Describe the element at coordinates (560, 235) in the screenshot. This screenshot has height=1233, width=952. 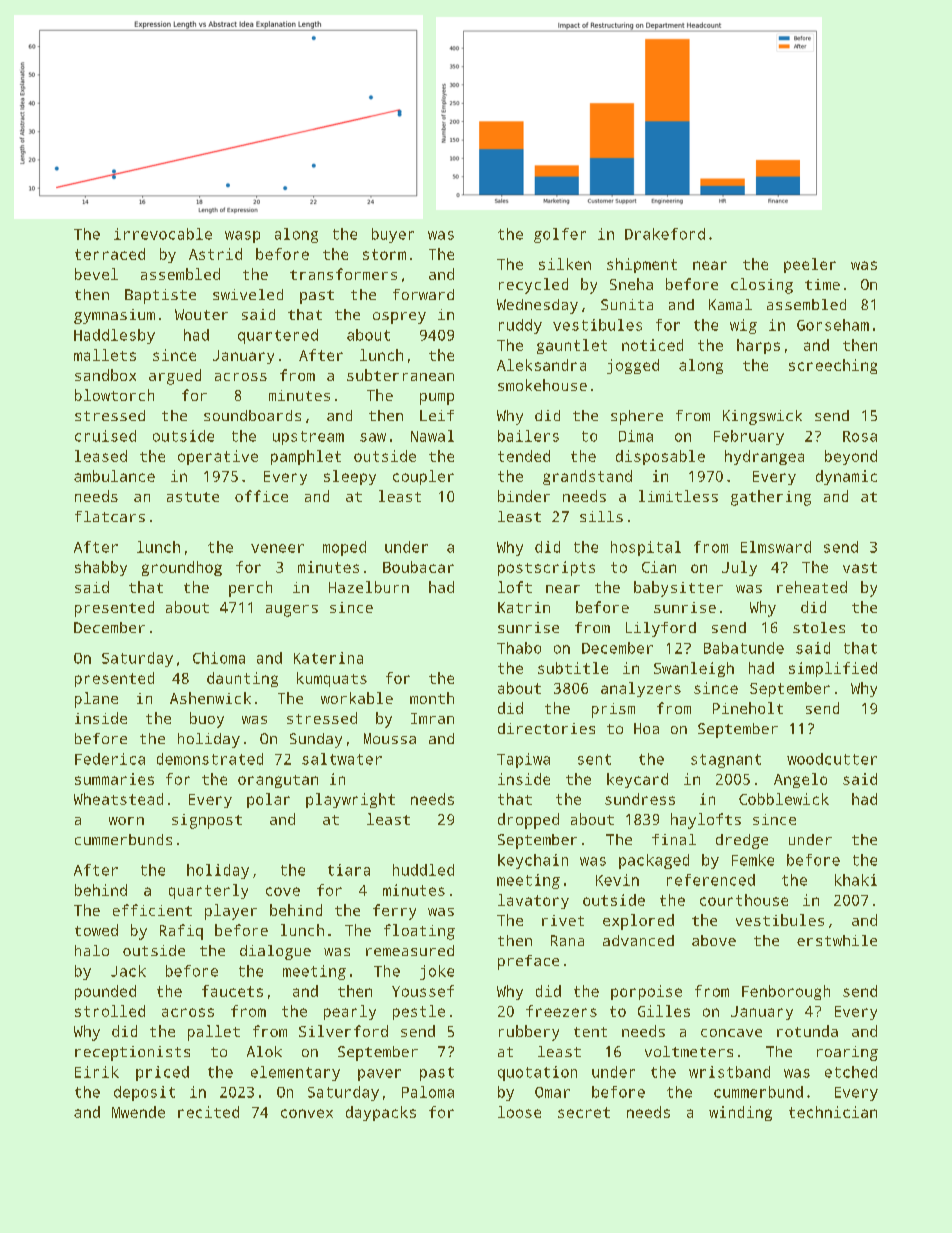
I see `golfer` at that location.
